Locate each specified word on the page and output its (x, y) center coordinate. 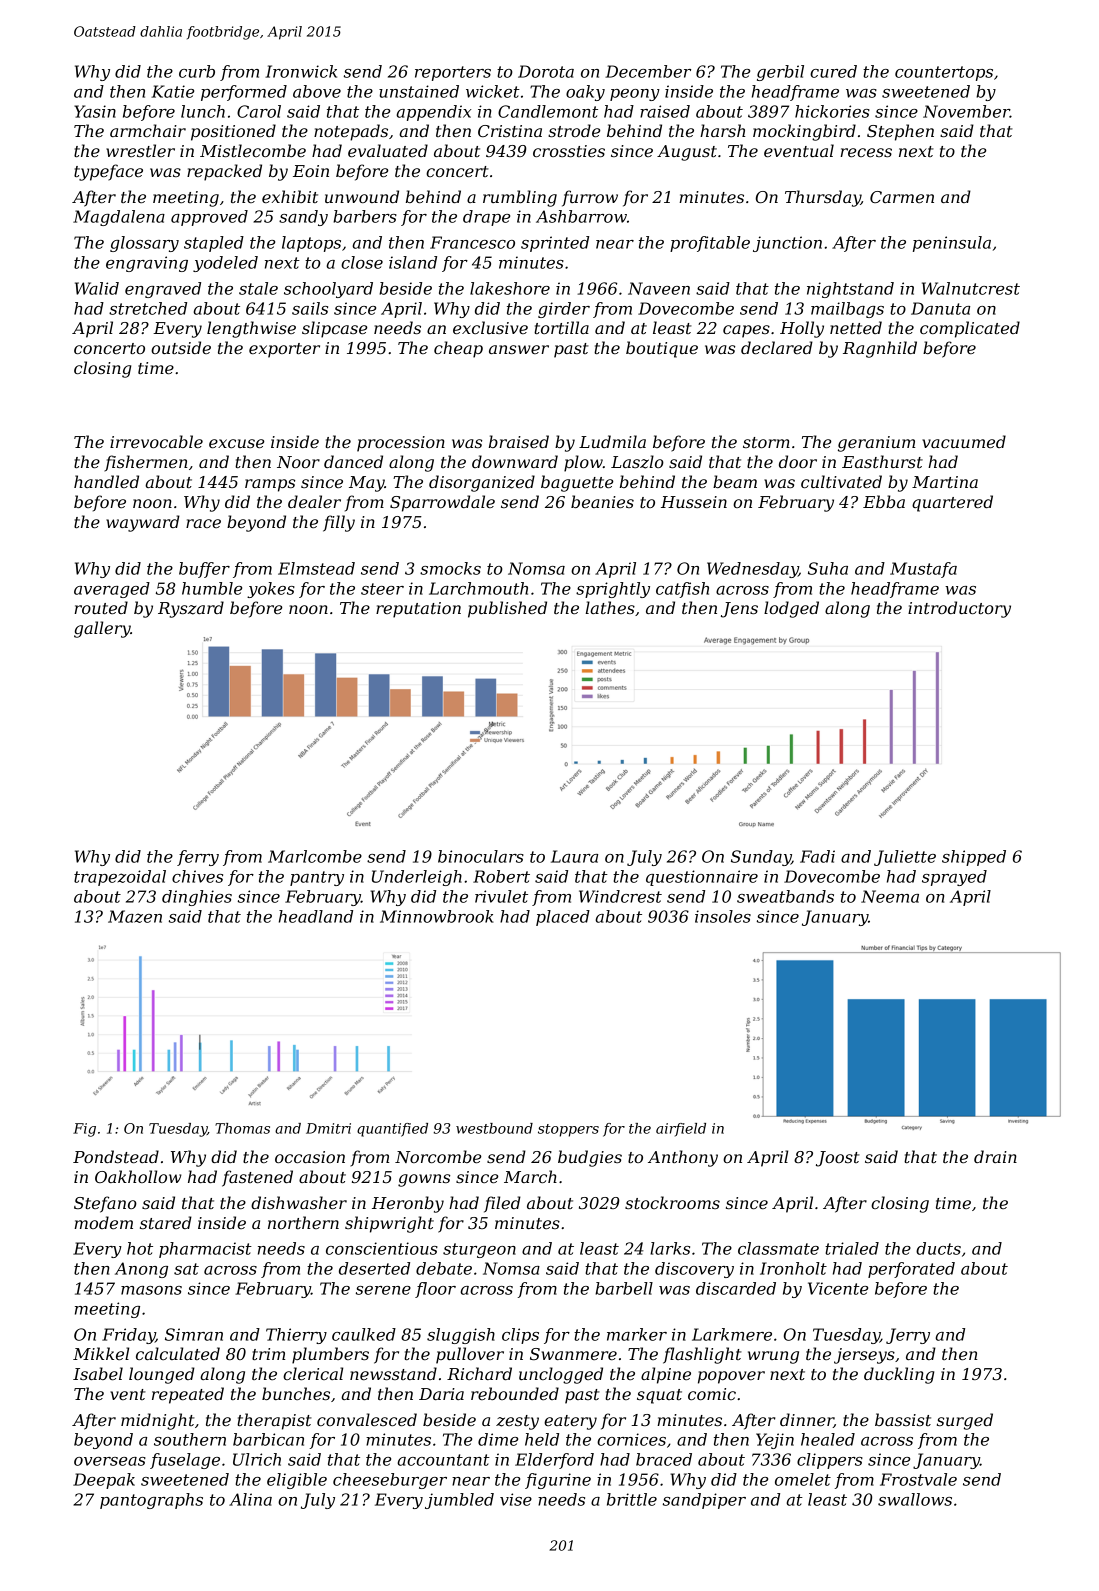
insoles (723, 916)
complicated (970, 329)
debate (444, 1268)
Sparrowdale (442, 503)
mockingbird (804, 132)
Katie (172, 91)
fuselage (185, 1461)
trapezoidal (120, 878)
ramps (270, 485)
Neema (890, 896)
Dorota (546, 71)
